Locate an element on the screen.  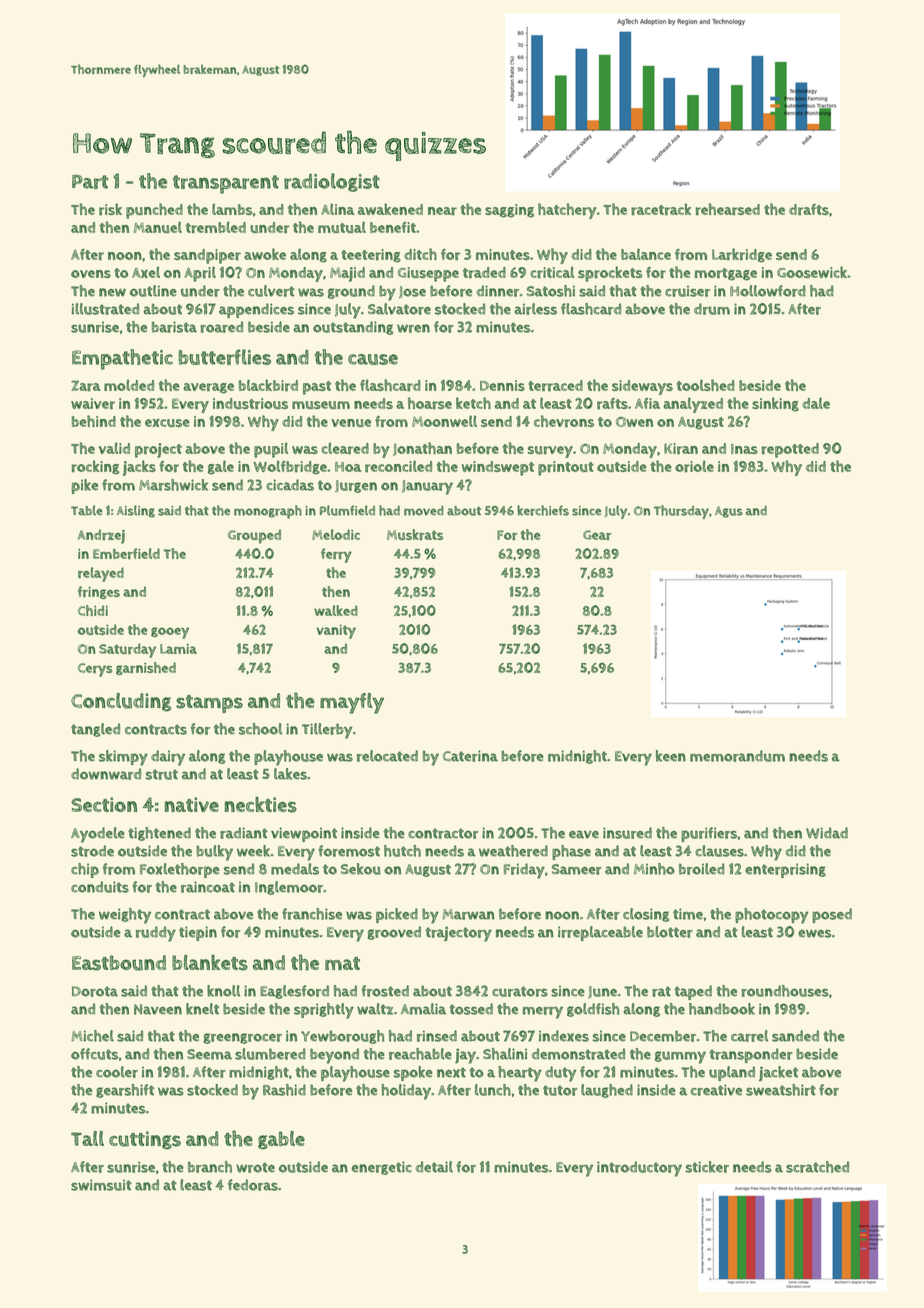
Section is located at coordinates (104, 804).
